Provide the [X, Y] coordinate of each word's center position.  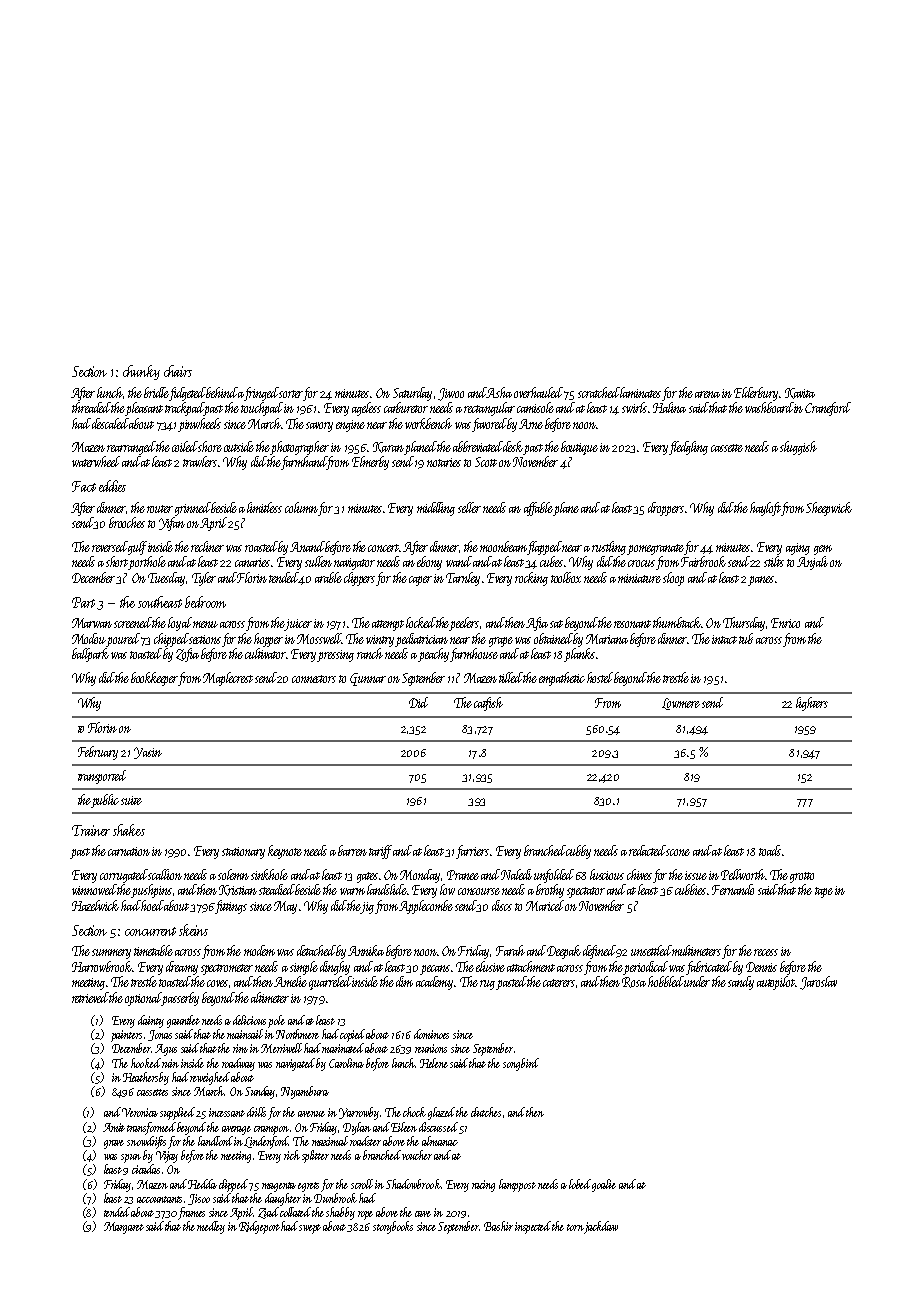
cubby [578, 852]
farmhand [304, 463]
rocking [531, 579]
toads [770, 850]
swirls [634, 407]
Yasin [148, 753]
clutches [486, 1112]
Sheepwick [829, 509]
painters [126, 1036]
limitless [264, 507]
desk [513, 446]
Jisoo [199, 1199]
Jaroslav [818, 983]
